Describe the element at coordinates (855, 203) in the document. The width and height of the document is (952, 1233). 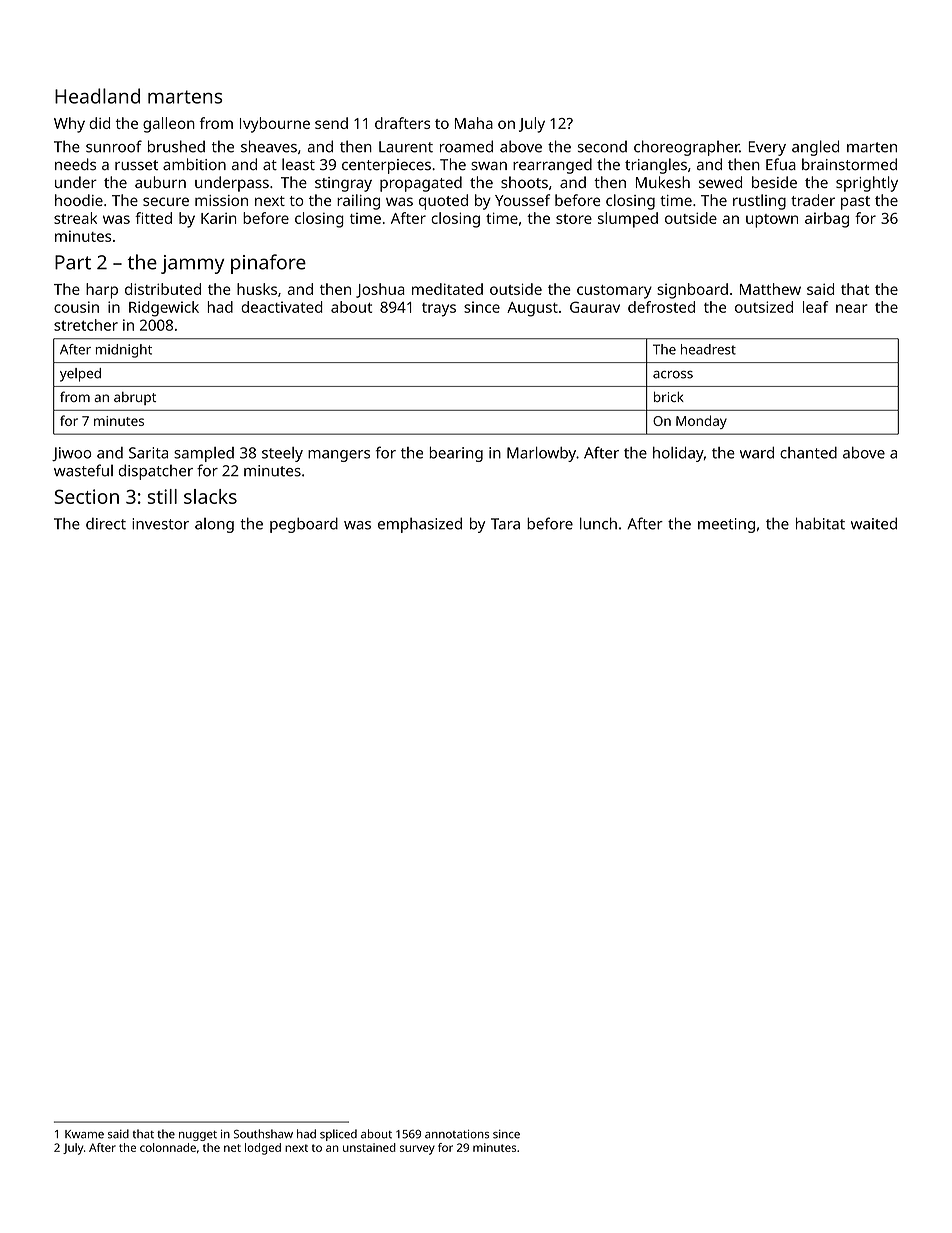
I see `past` at that location.
